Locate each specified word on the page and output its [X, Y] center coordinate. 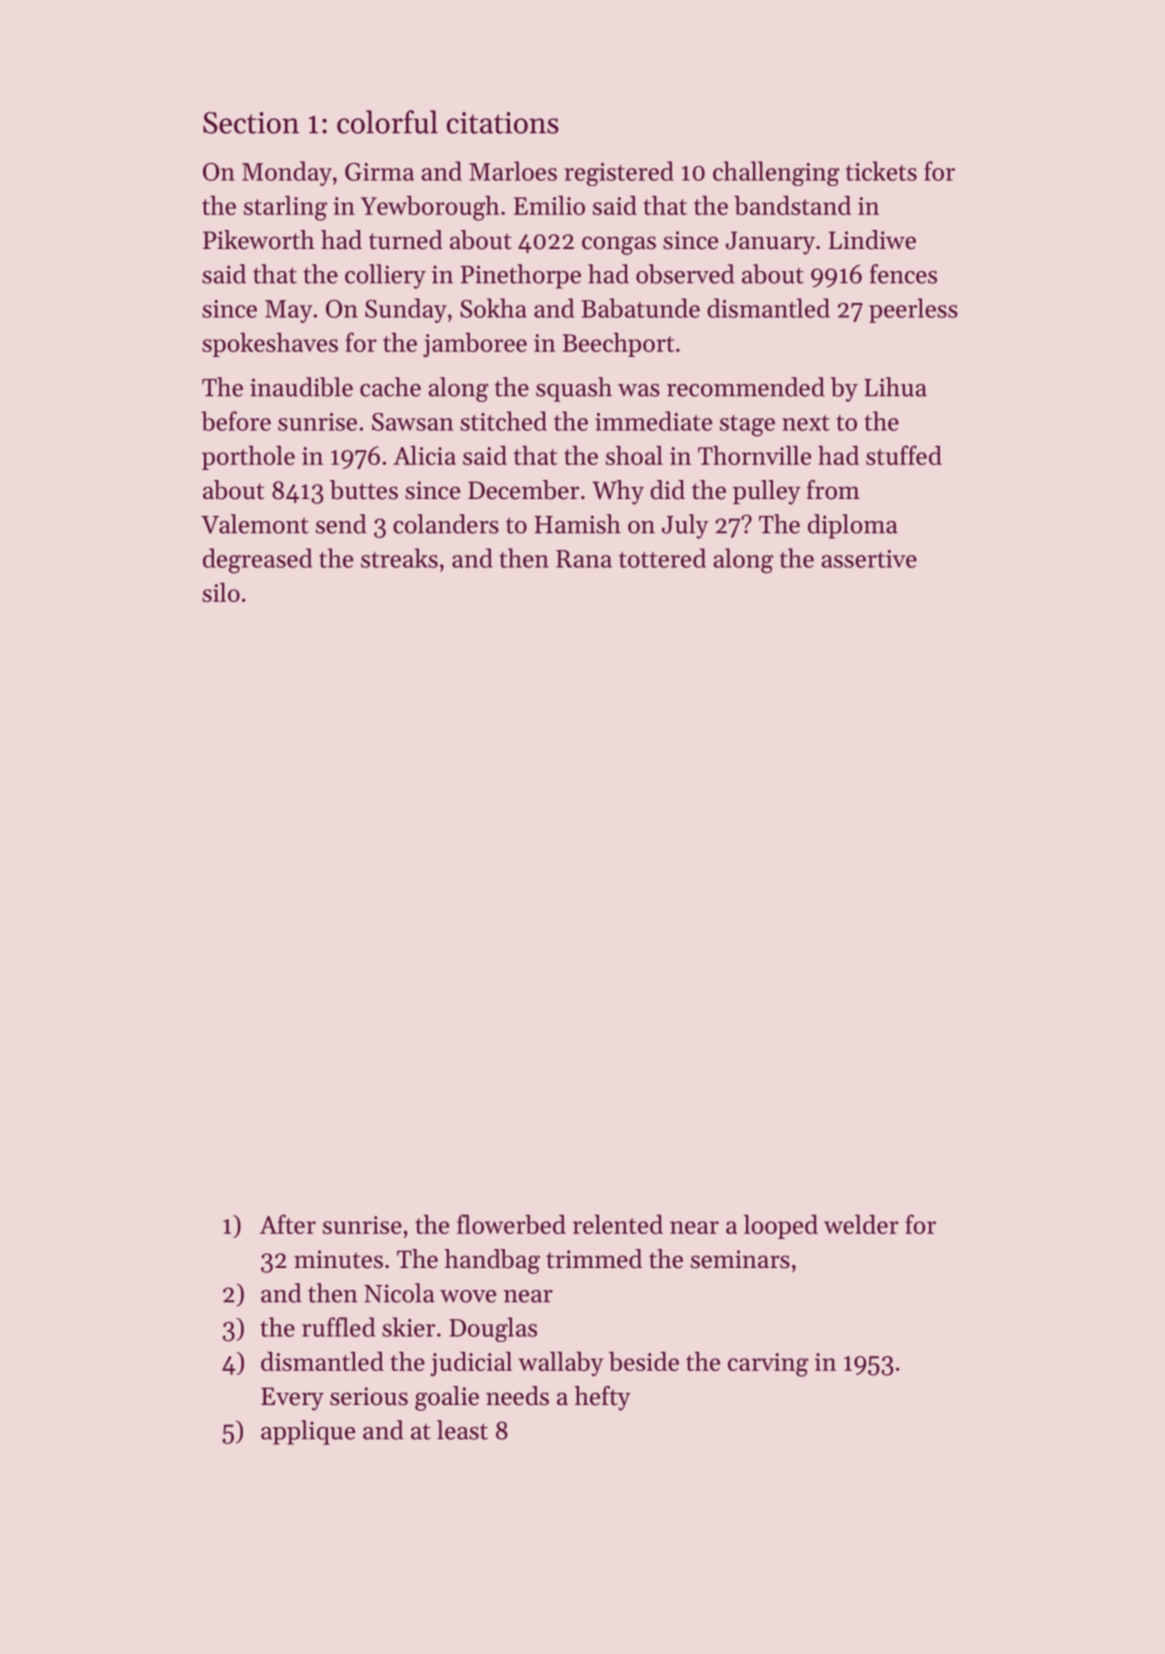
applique [308, 1432]
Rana [584, 559]
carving [768, 1365]
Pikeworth [259, 240]
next [806, 423]
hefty [603, 1398]
